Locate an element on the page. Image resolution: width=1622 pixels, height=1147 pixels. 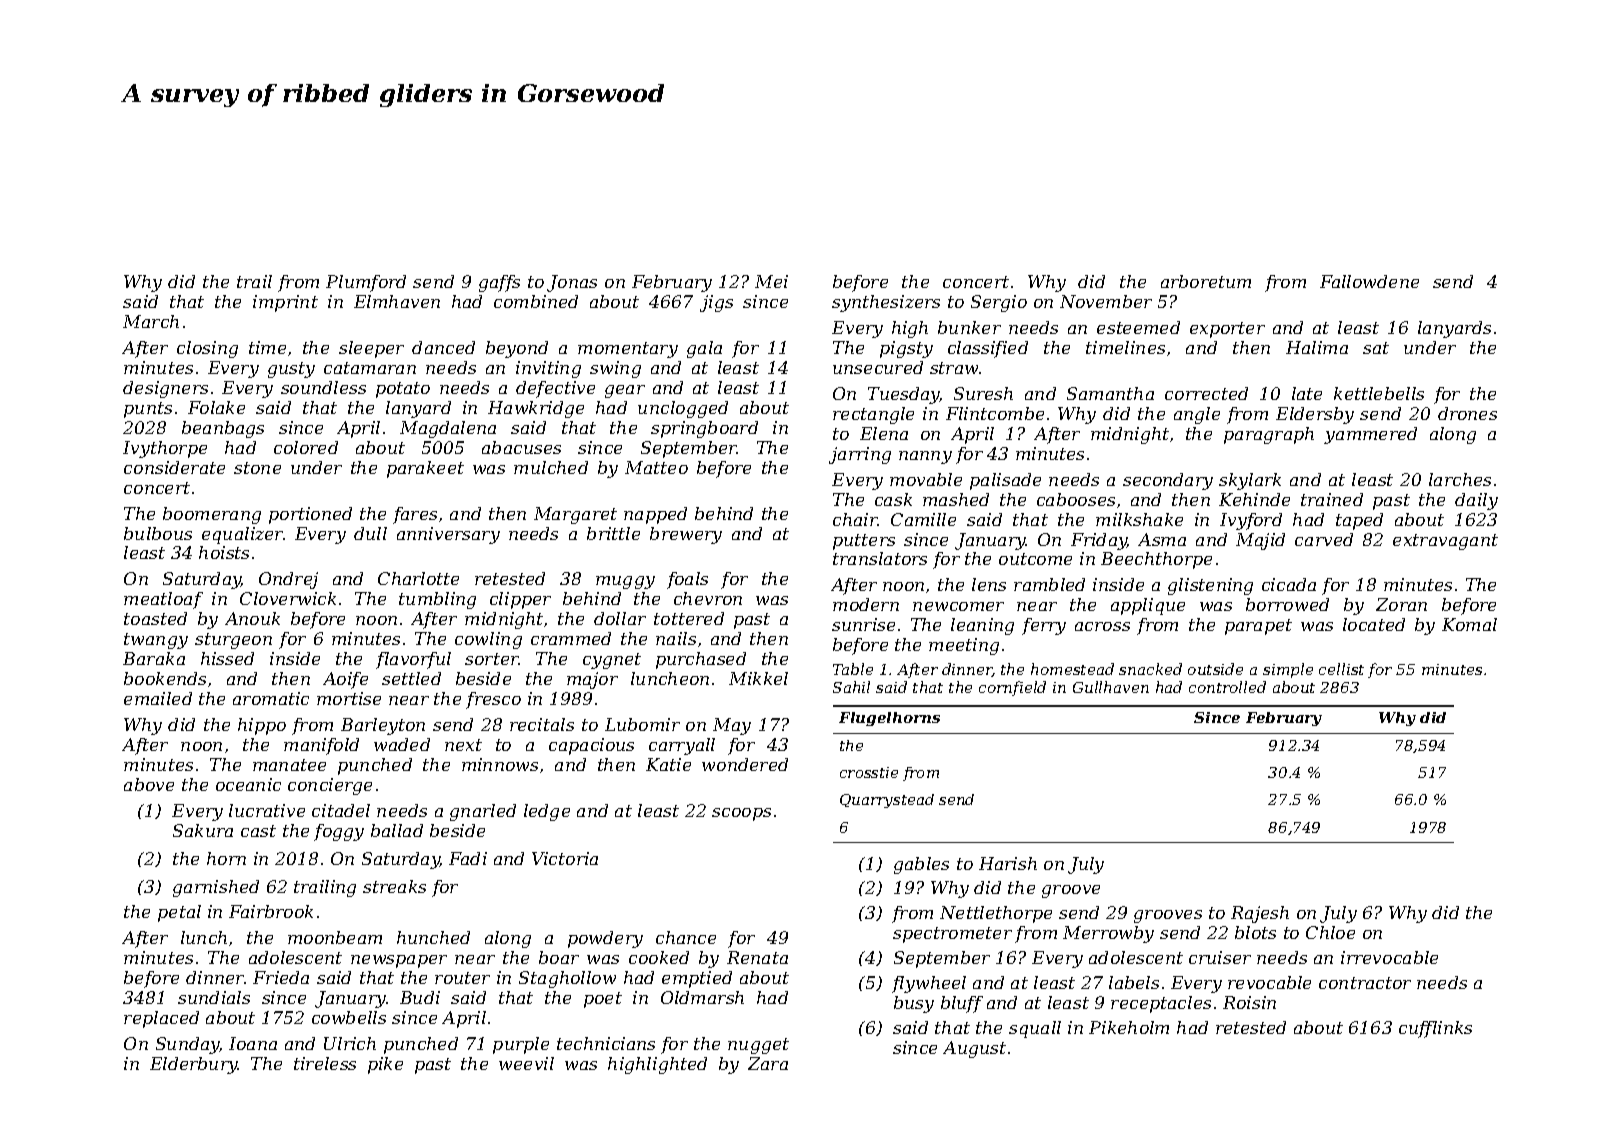
synthesizers is located at coordinates (886, 303).
